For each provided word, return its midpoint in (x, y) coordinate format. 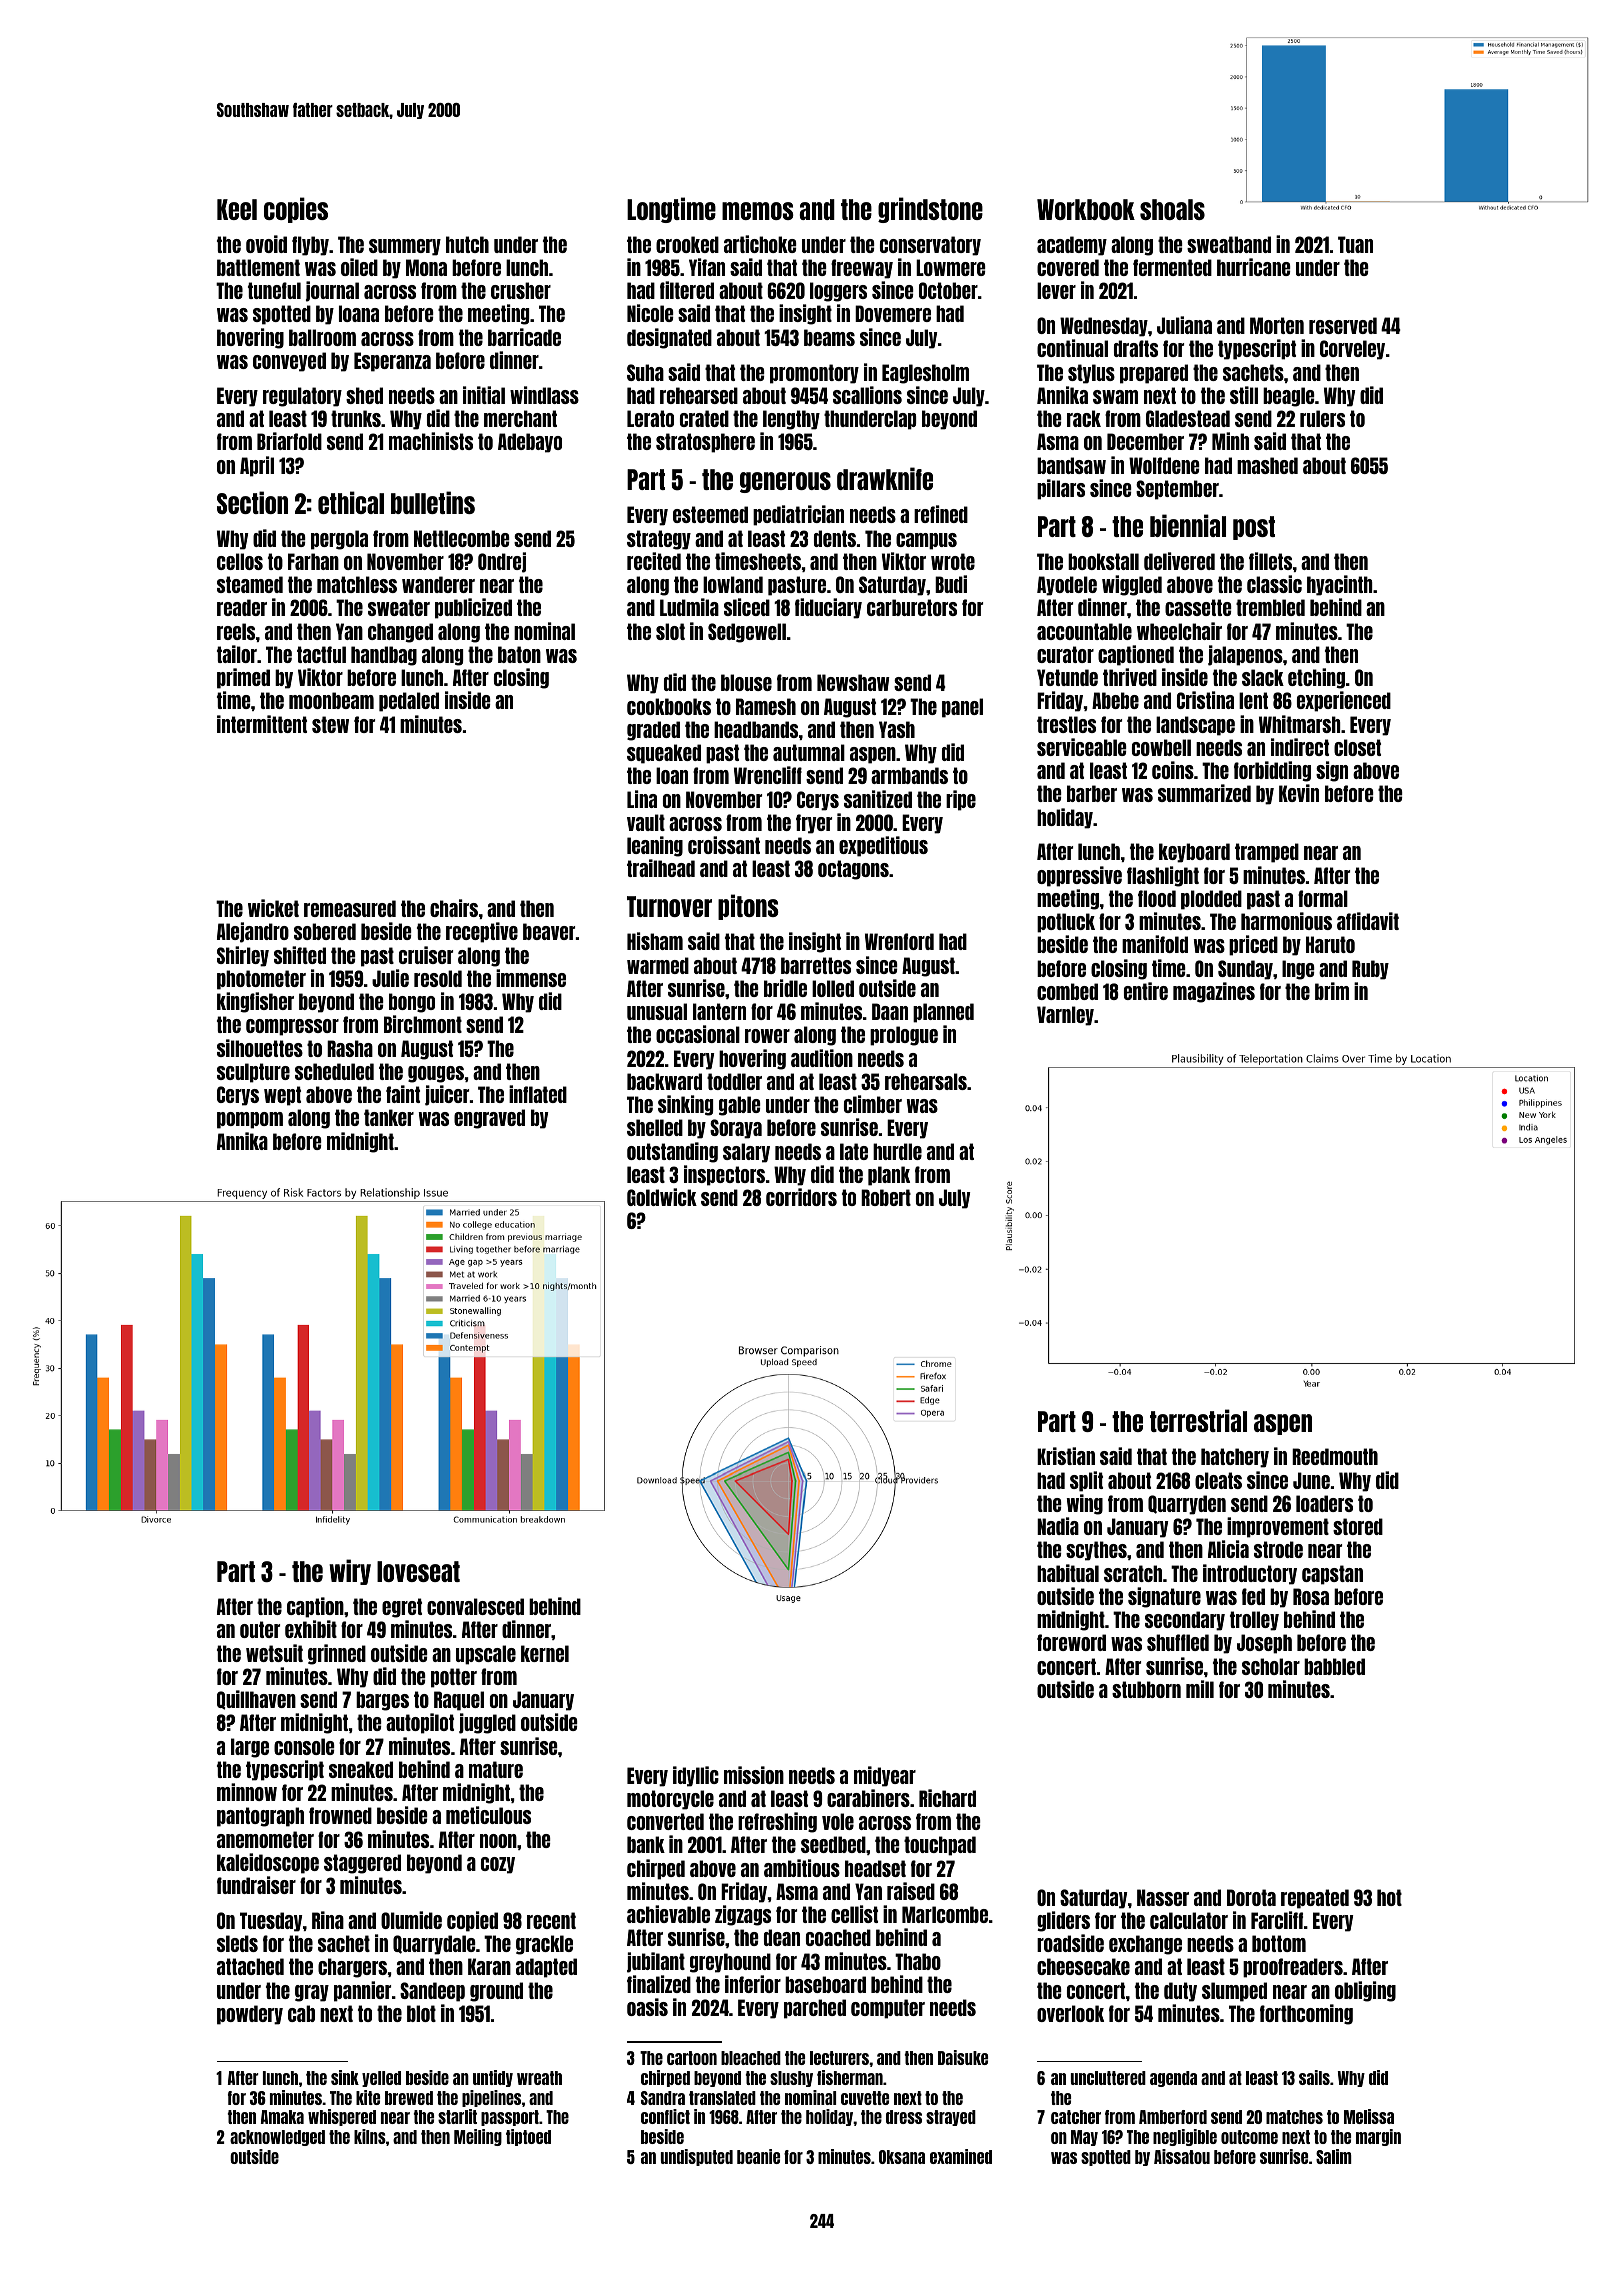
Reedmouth (1335, 1456)
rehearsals (926, 1081)
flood (1157, 898)
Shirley (243, 956)
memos (758, 211)
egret (402, 1608)
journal (332, 291)
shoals (1172, 209)
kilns (370, 2136)
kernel (545, 1653)
